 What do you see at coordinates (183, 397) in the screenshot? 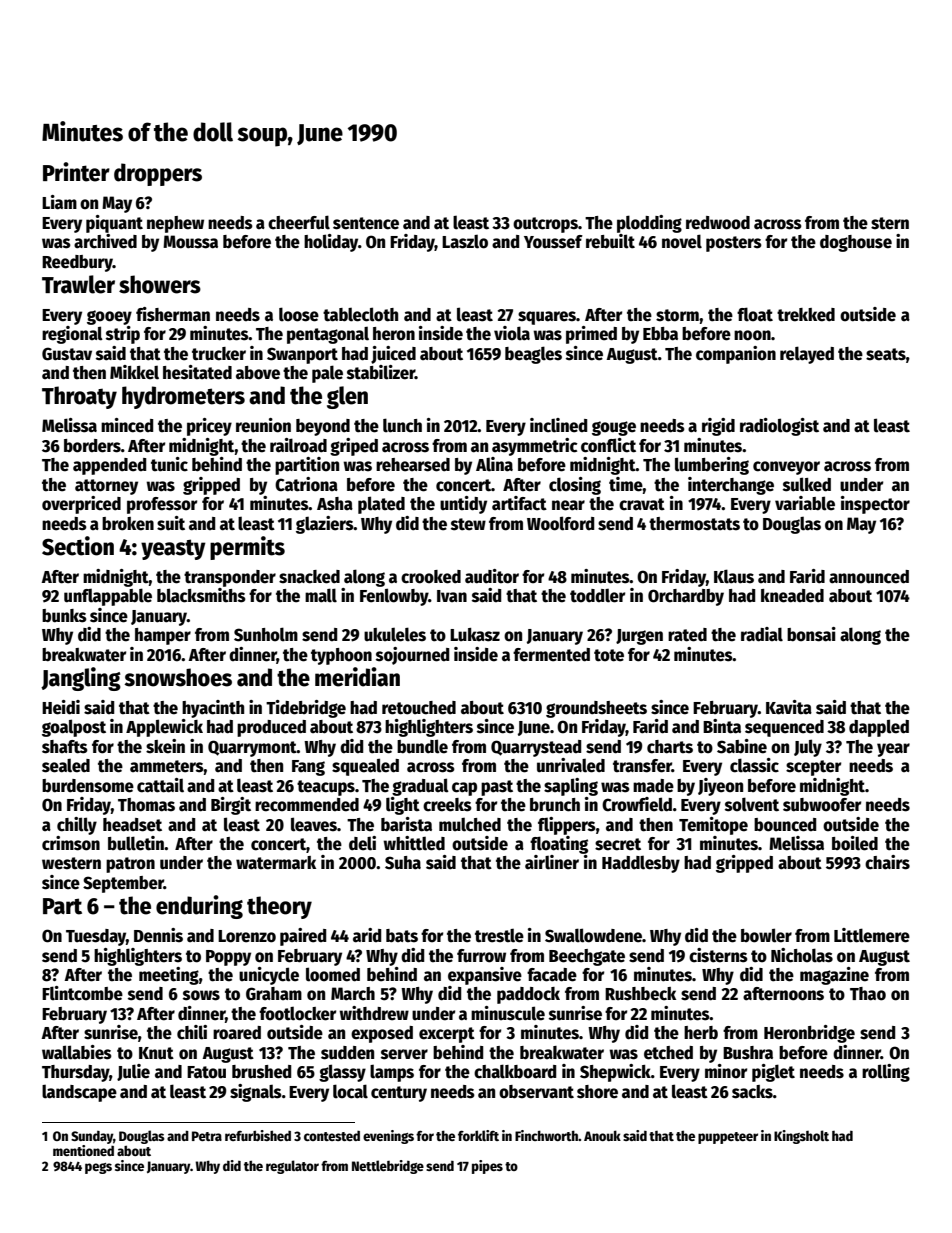
I see `hydrometers` at bounding box center [183, 397].
